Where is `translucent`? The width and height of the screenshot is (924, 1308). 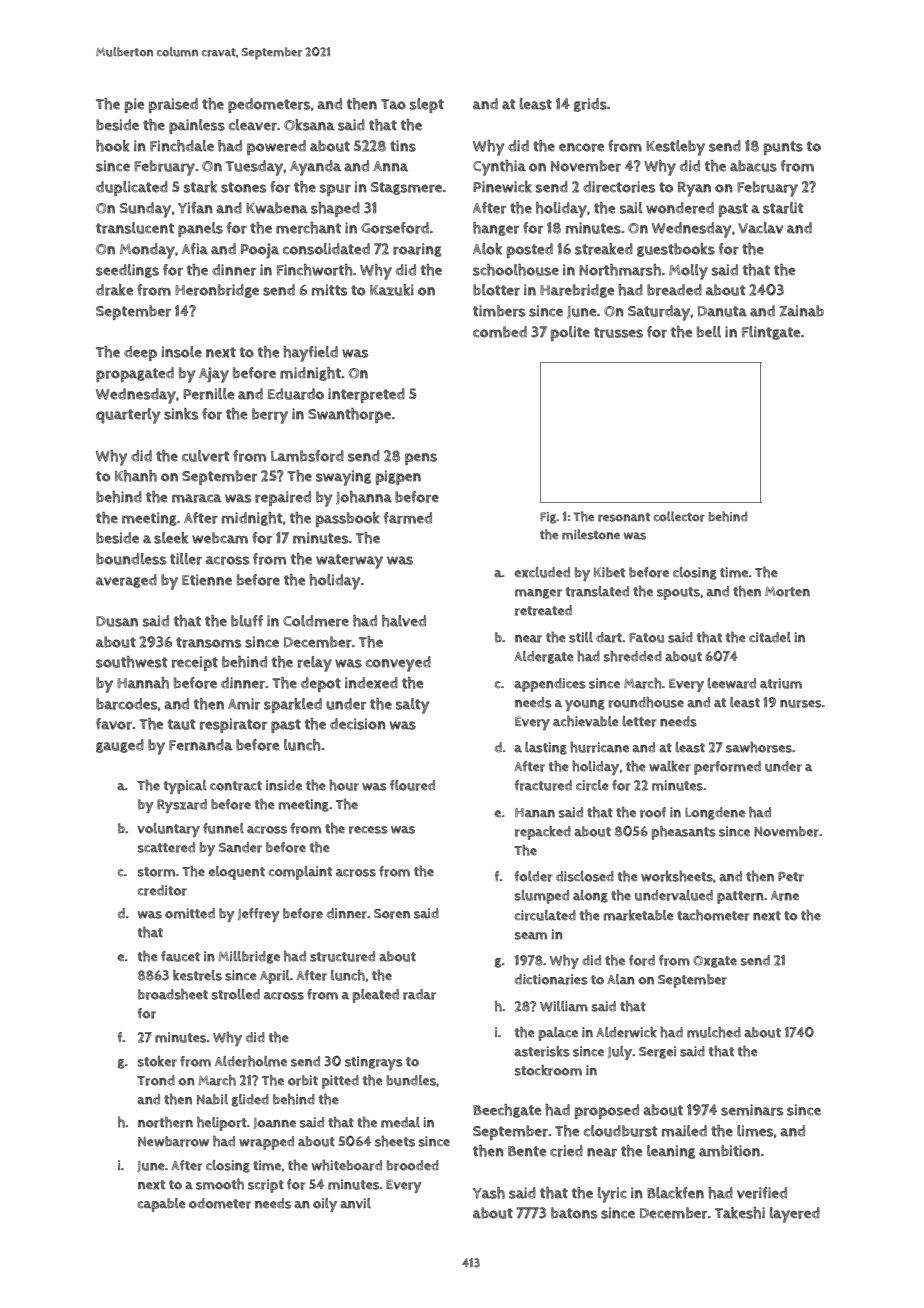
translucent is located at coordinates (135, 228).
